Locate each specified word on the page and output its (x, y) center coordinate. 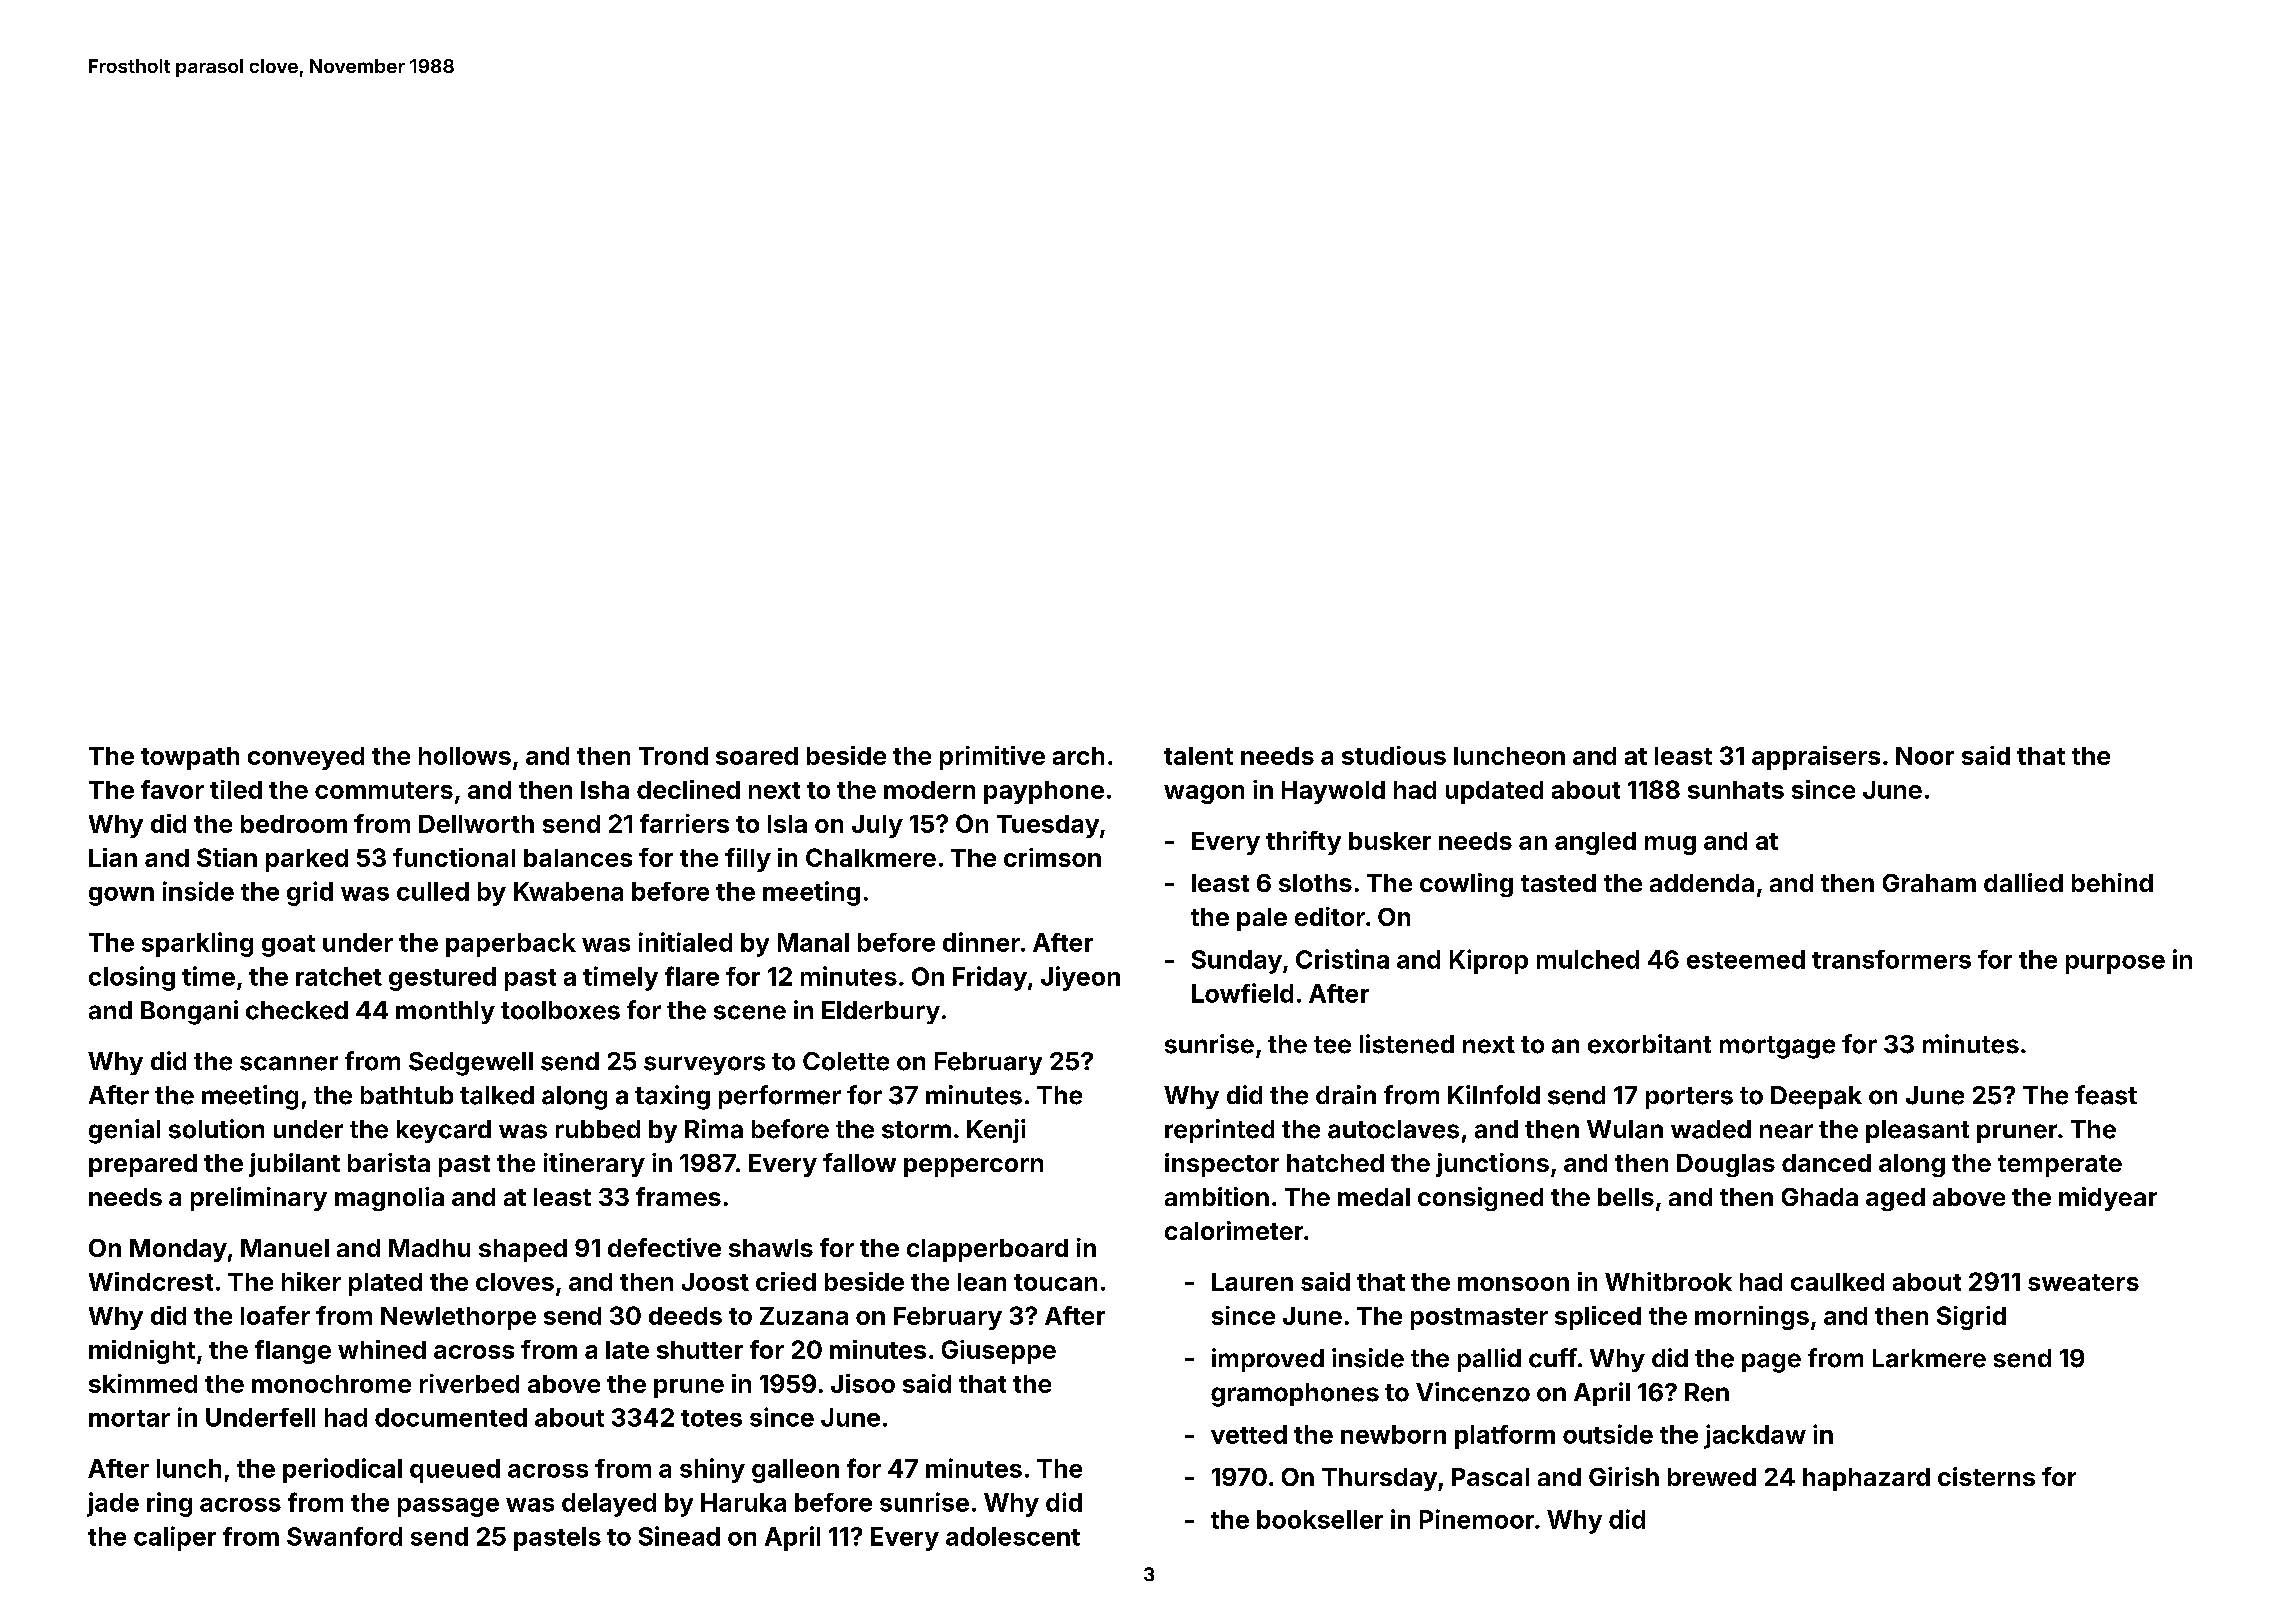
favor (172, 789)
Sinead (679, 1536)
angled (1595, 843)
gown (121, 896)
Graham (1929, 883)
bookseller (1320, 1519)
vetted (1249, 1434)
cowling (1466, 885)
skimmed (143, 1383)
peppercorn (973, 1167)
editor (1330, 916)
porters (1689, 1098)
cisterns (1986, 1476)
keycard (444, 1131)
